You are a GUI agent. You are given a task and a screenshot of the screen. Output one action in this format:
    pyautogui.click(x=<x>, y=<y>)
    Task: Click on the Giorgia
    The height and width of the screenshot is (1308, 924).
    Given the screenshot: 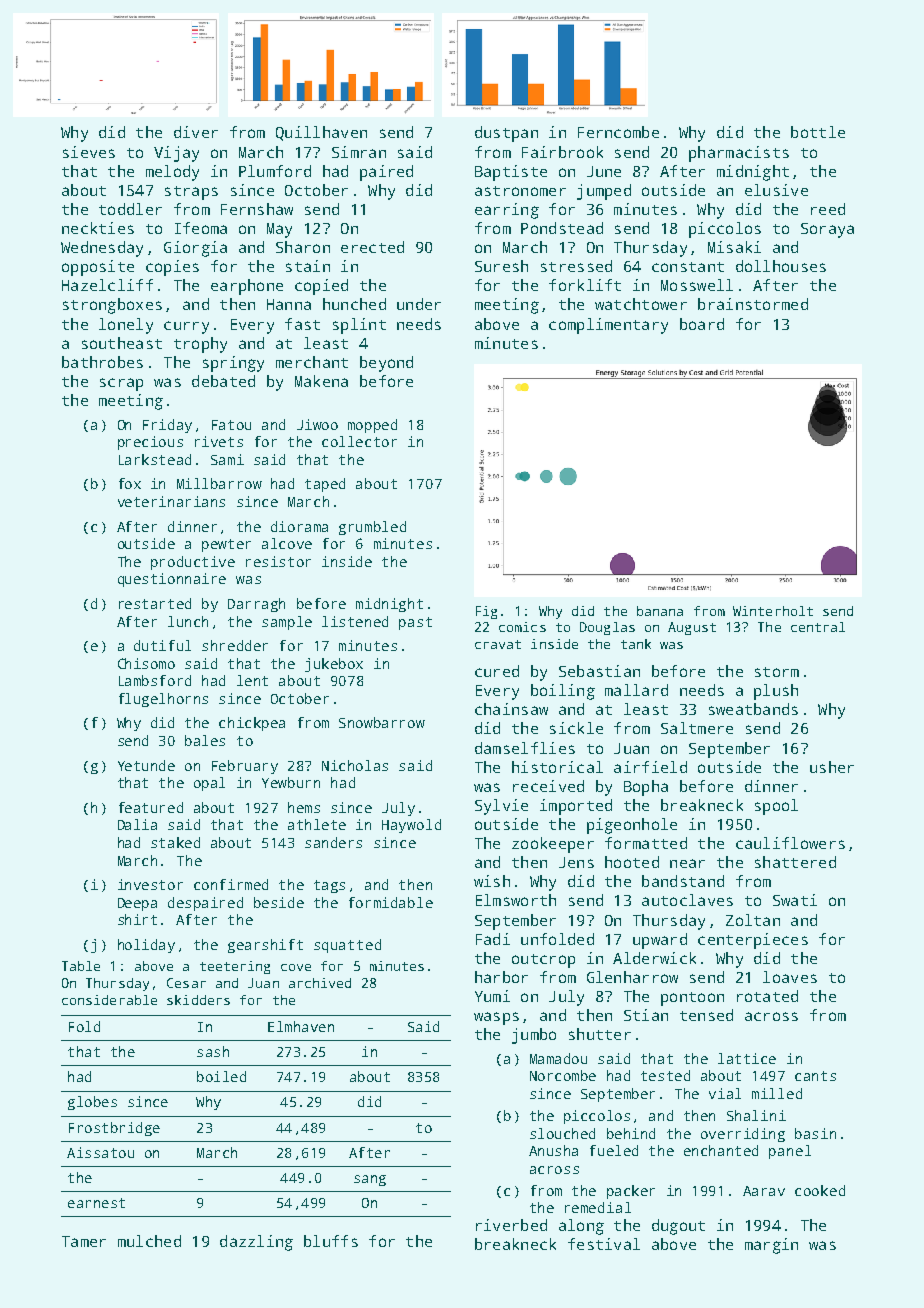 What is the action you would take?
    pyautogui.click(x=195, y=249)
